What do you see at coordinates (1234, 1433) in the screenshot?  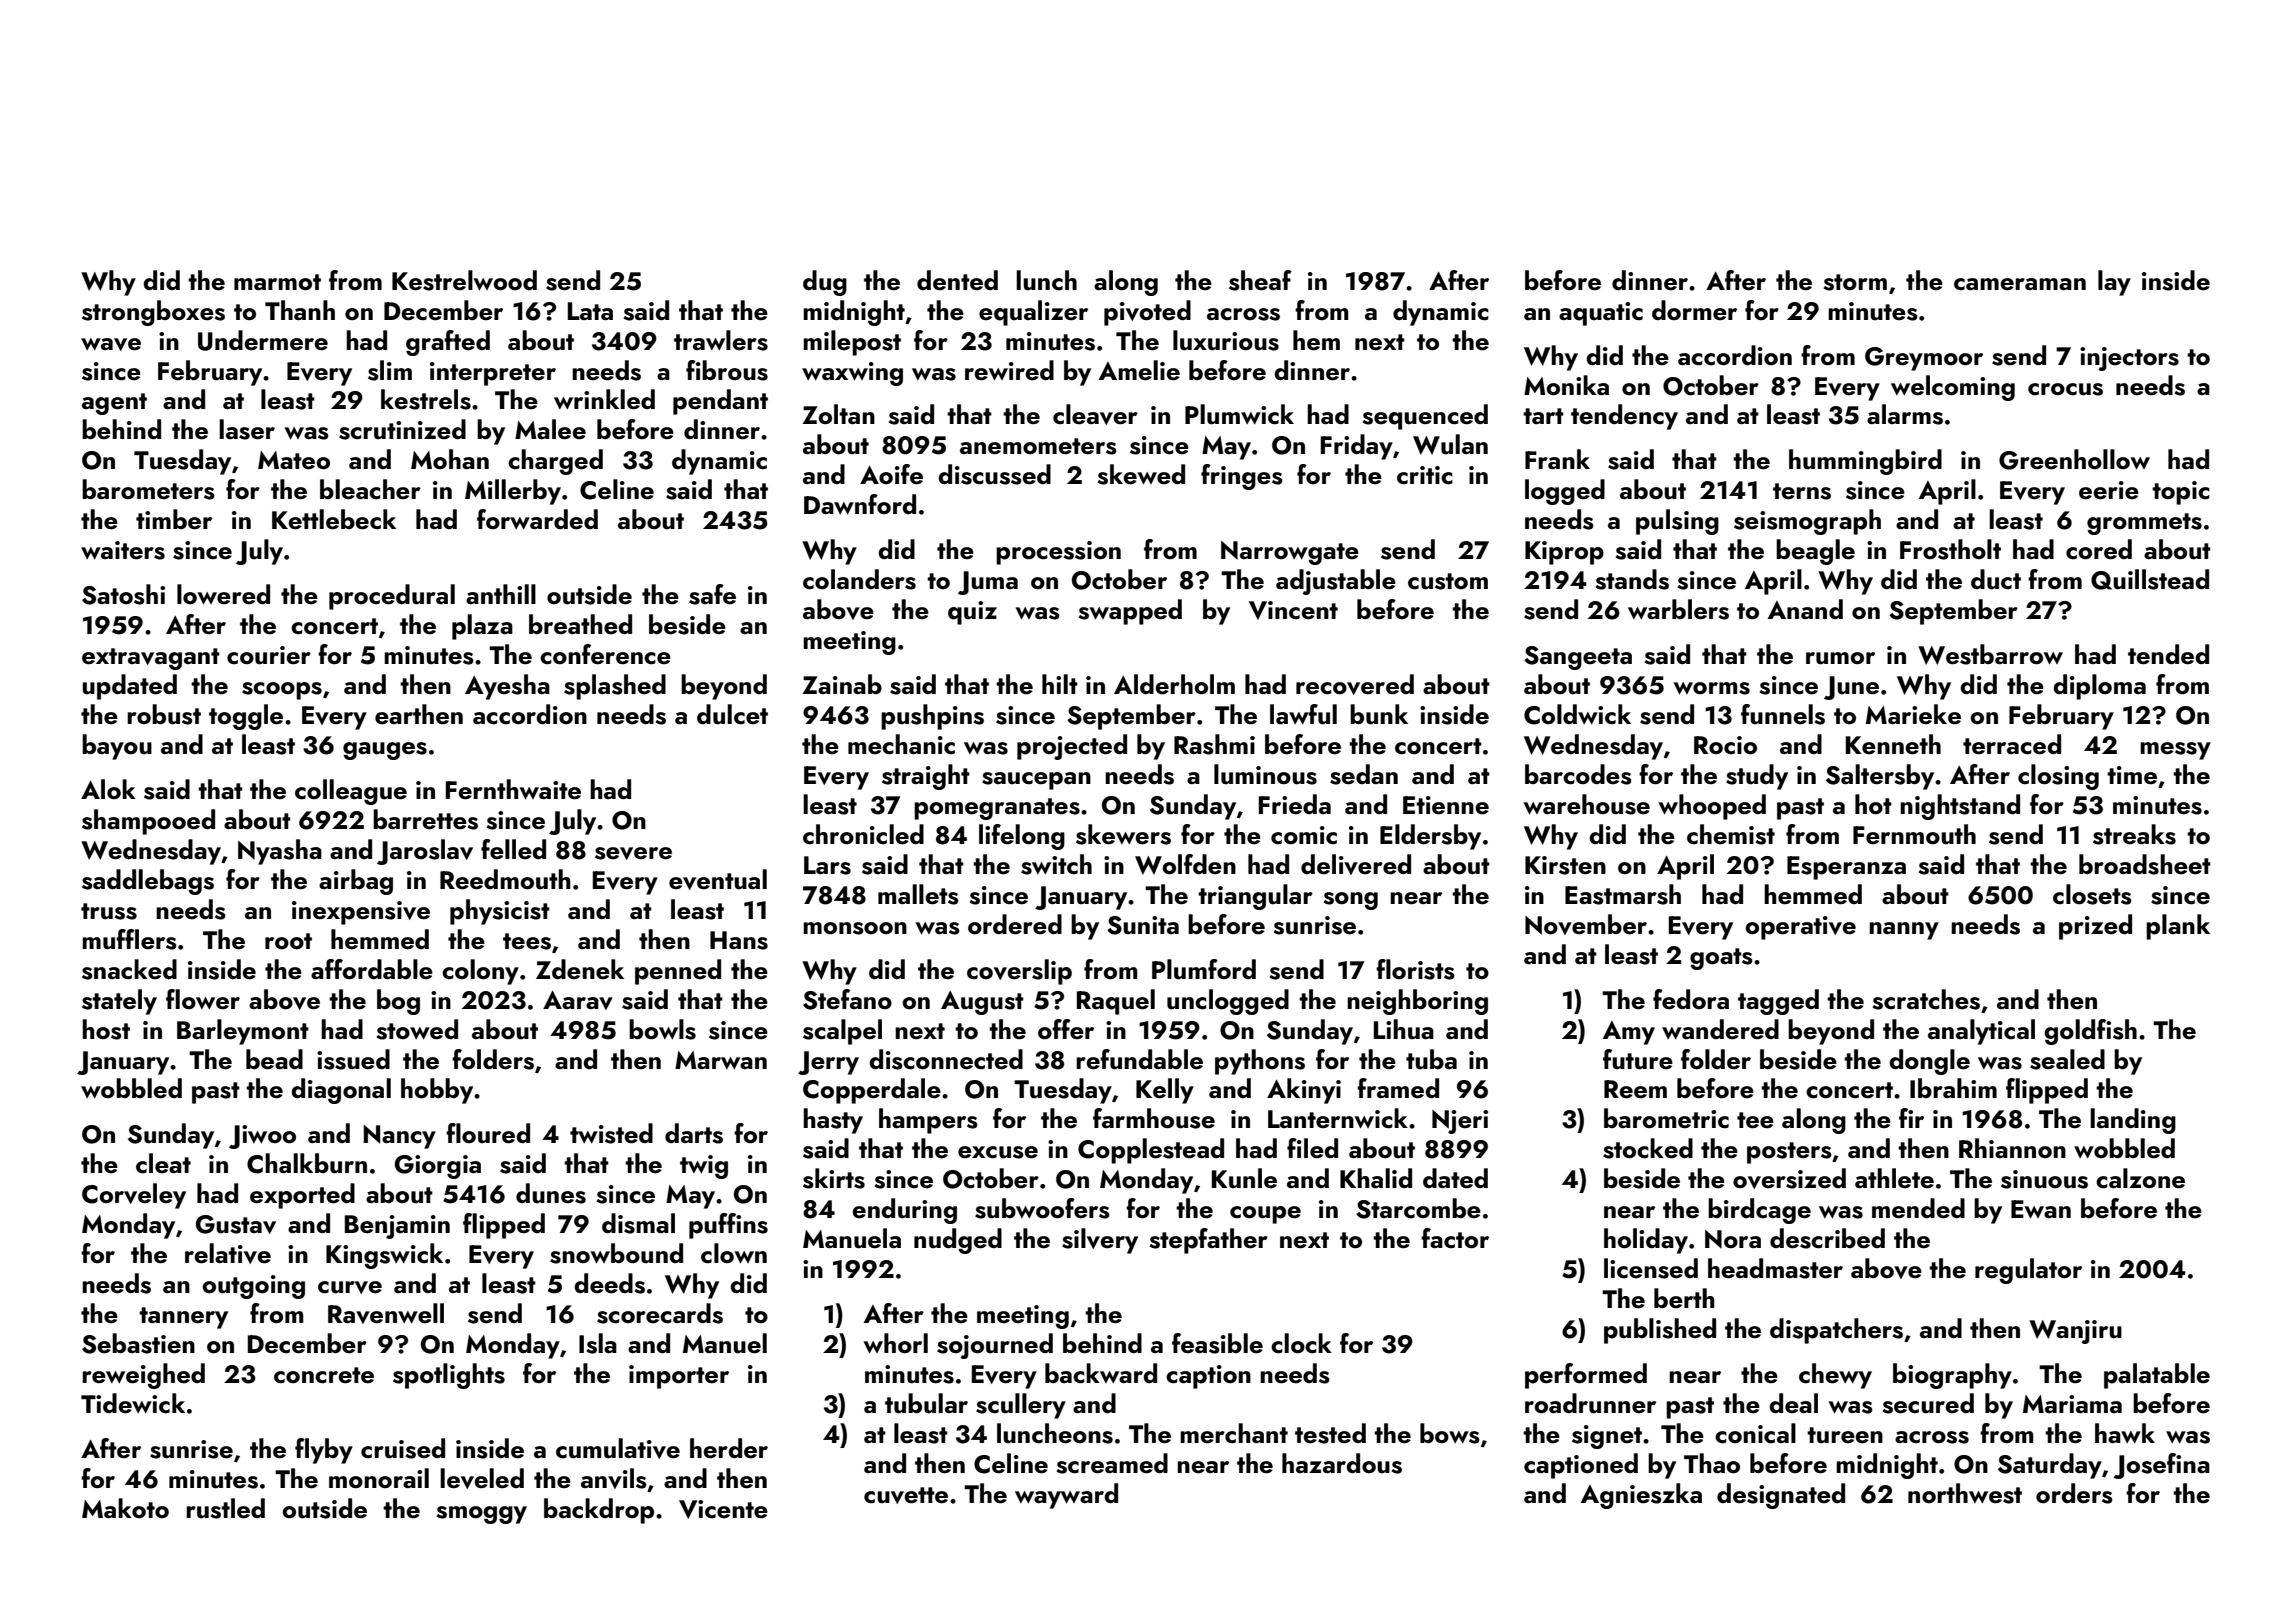 I see `merchant` at bounding box center [1234, 1433].
